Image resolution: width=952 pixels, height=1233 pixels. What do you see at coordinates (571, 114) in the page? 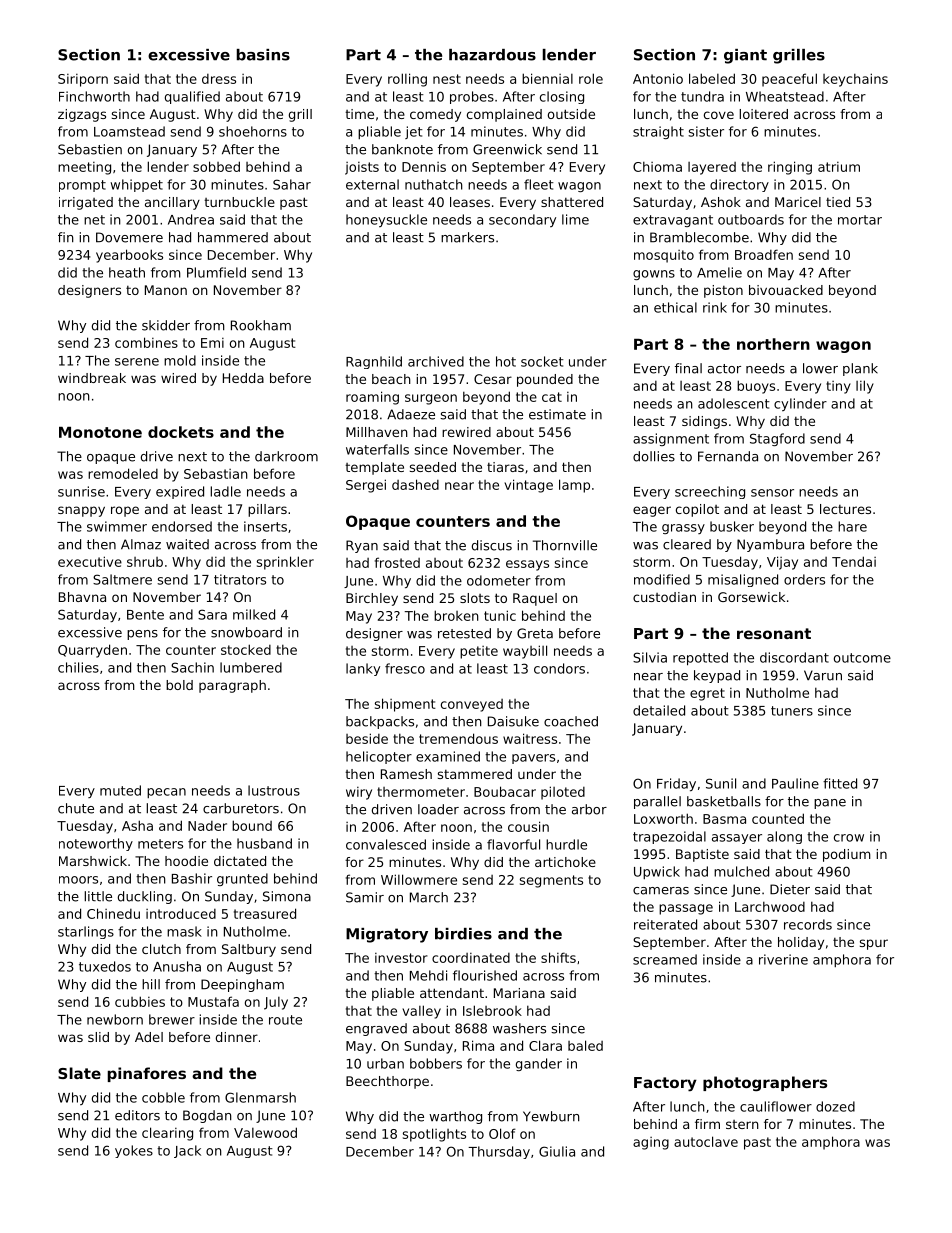
I see `outside` at bounding box center [571, 114].
